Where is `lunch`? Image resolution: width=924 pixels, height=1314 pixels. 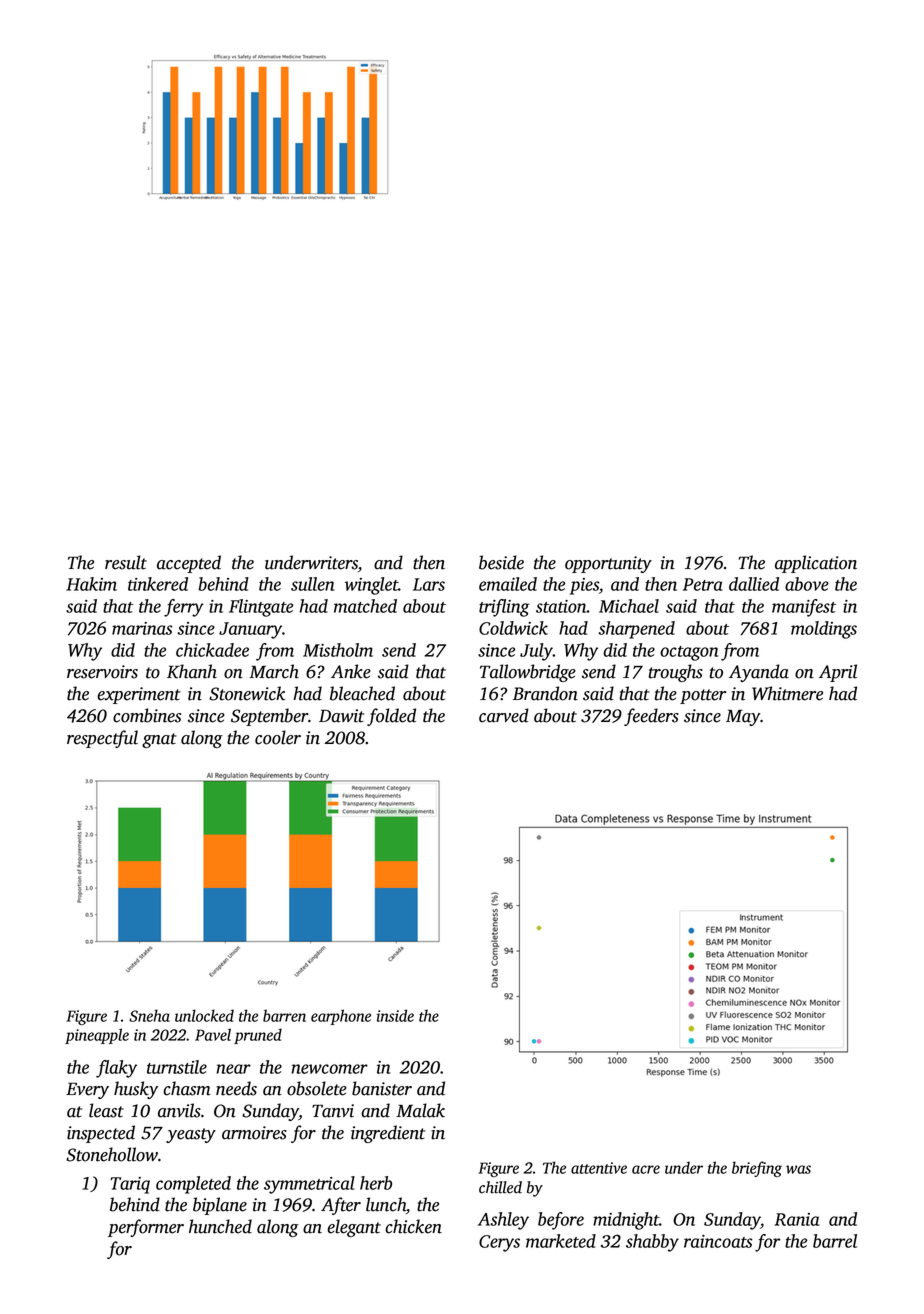 lunch is located at coordinates (386, 1204).
